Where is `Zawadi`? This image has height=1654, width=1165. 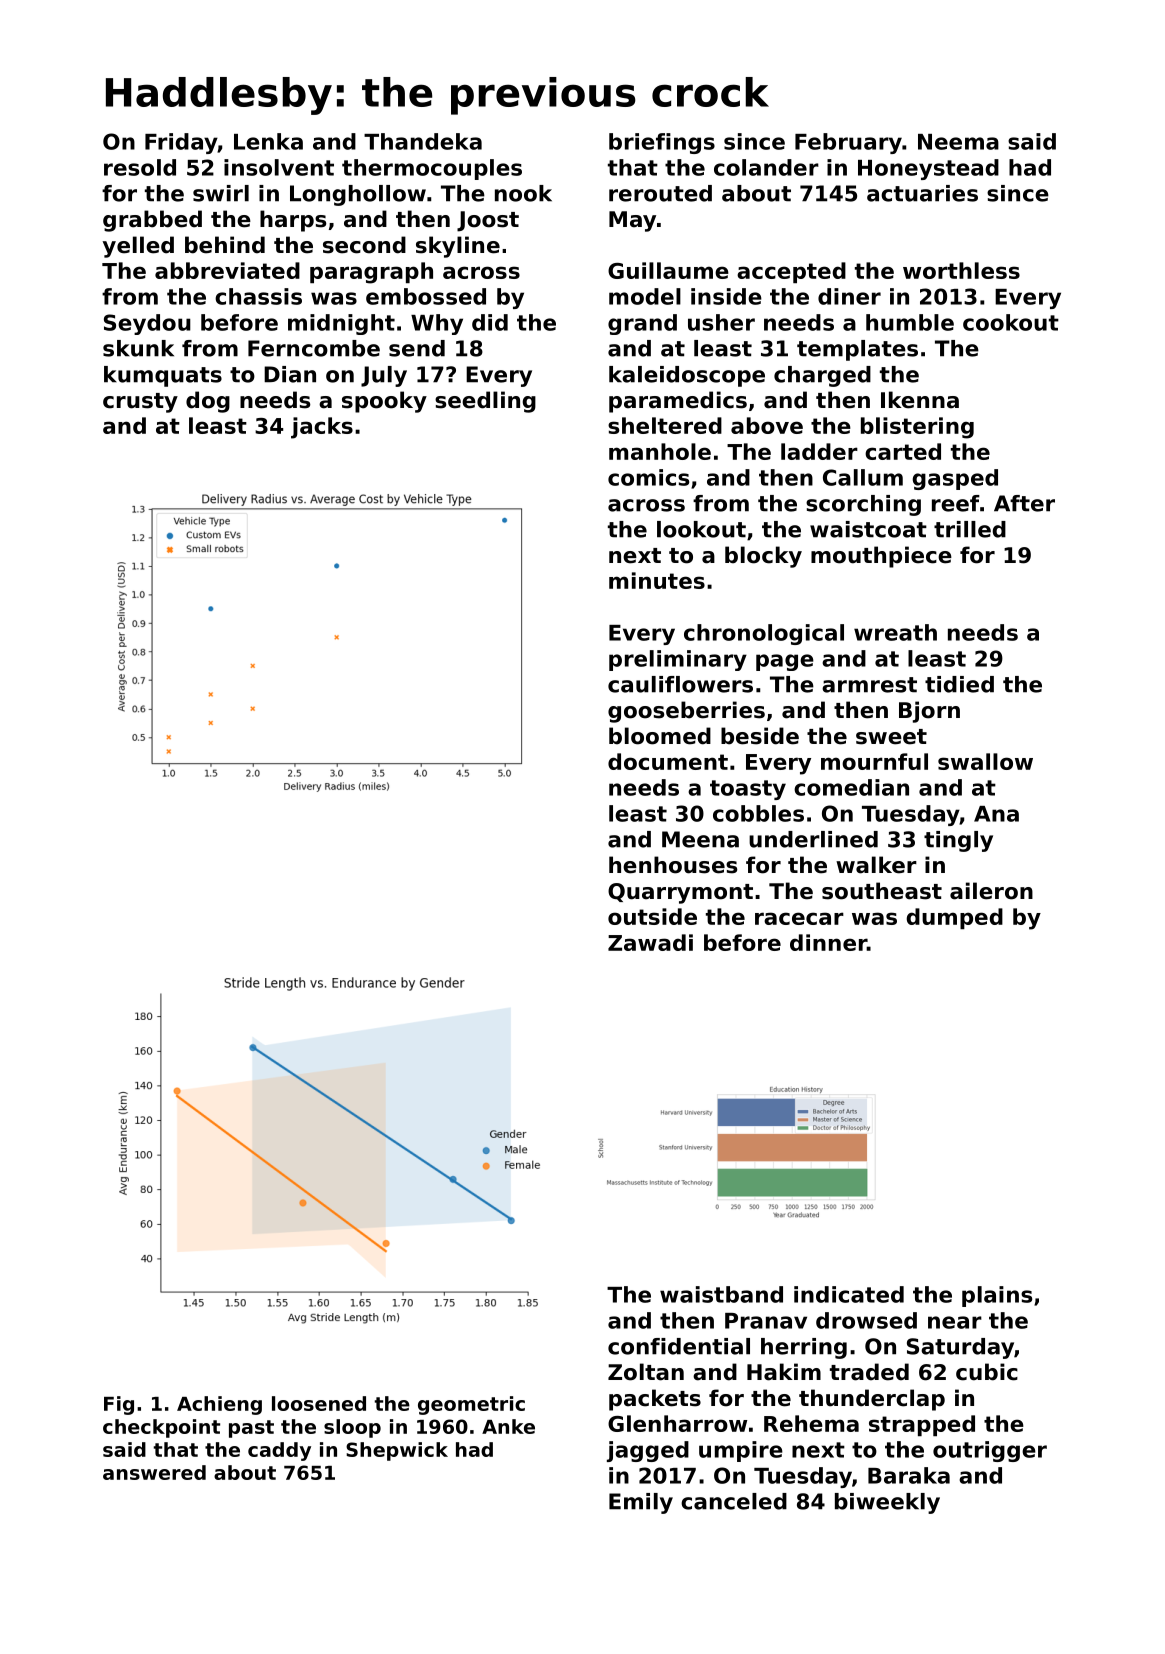
Zawadi is located at coordinates (650, 942).
